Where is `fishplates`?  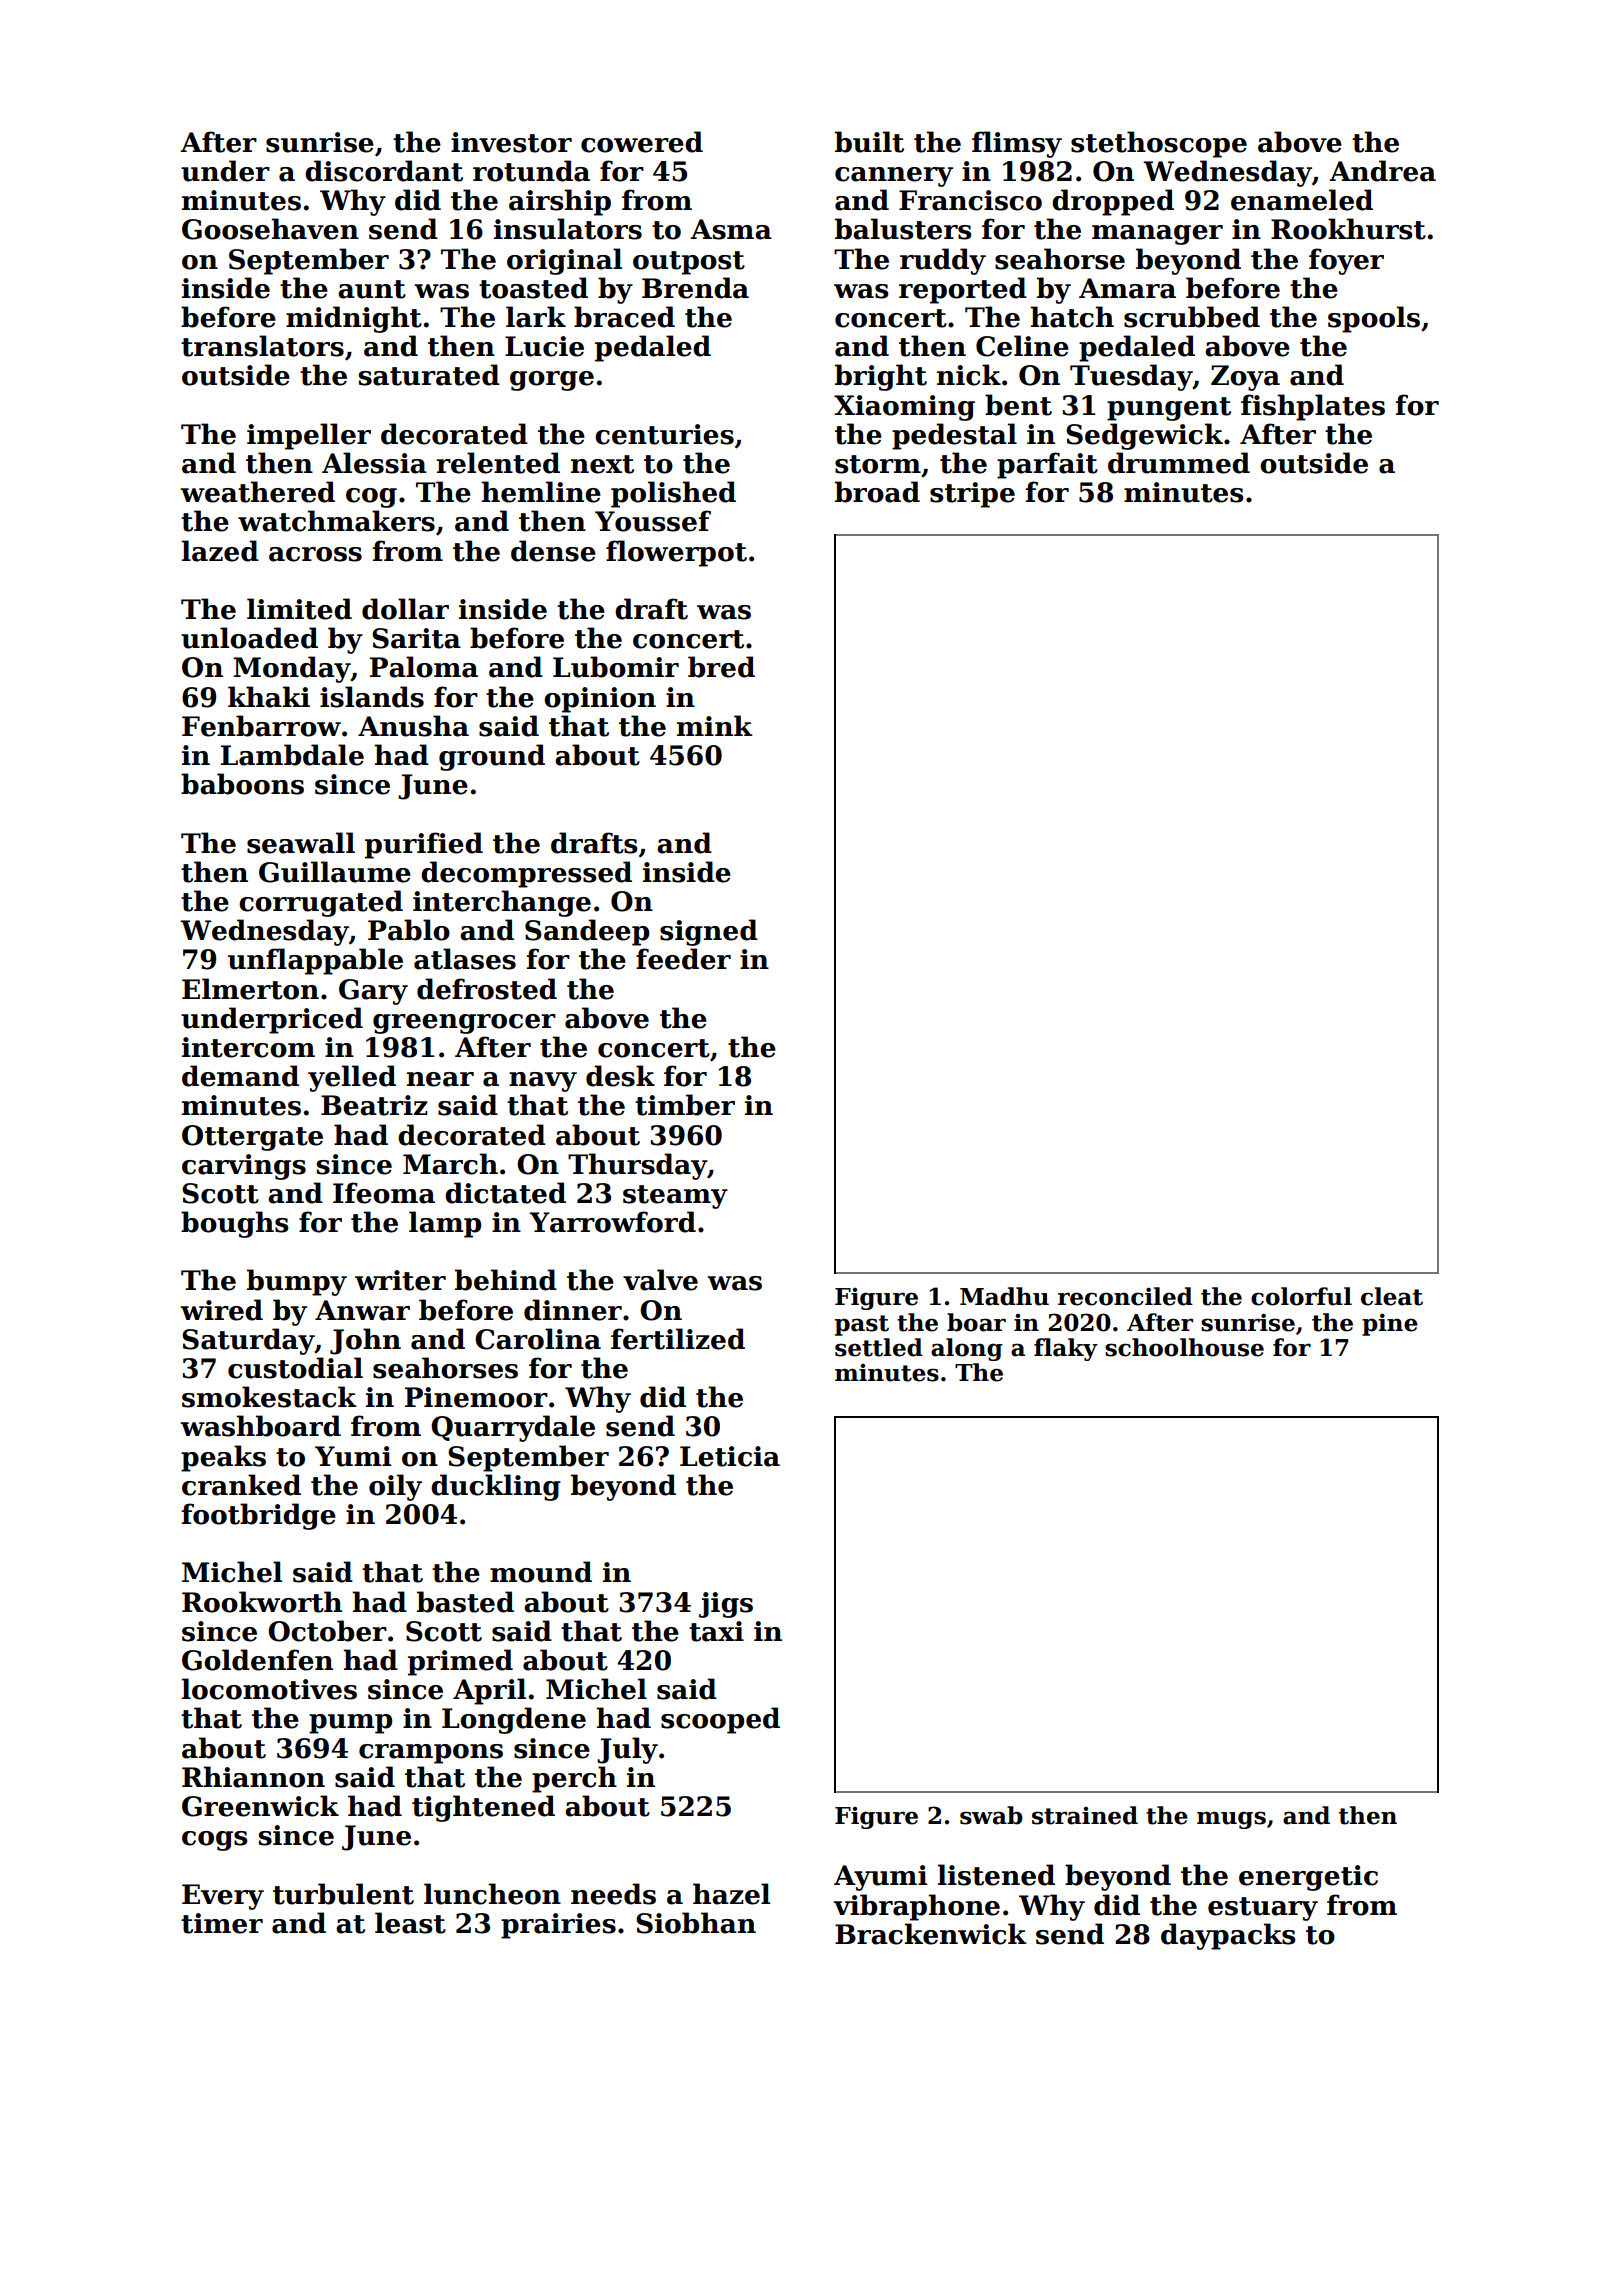
fishplates is located at coordinates (1313, 407).
